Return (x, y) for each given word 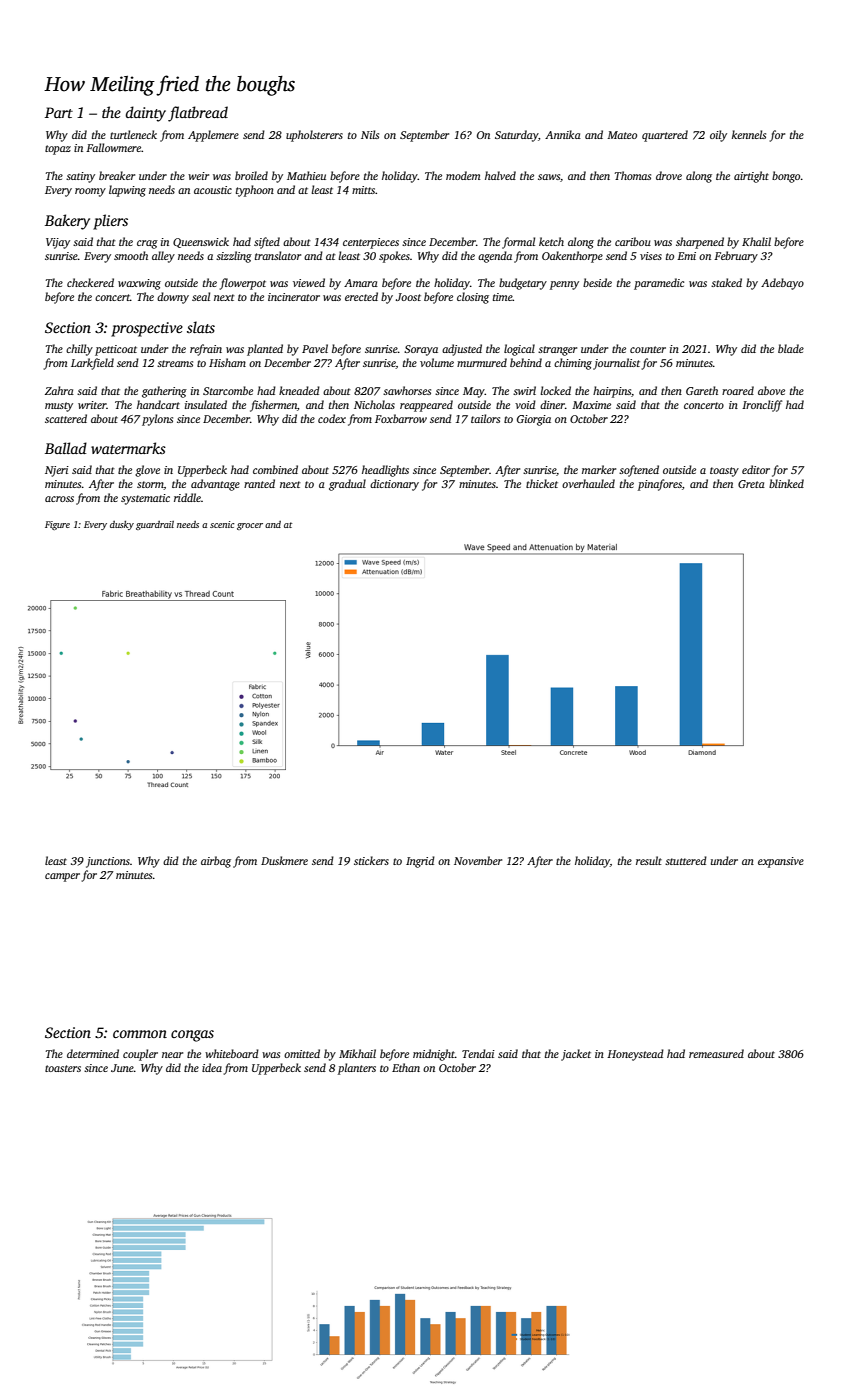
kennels (749, 134)
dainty (146, 114)
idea (212, 1067)
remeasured (716, 1053)
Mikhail (357, 1053)
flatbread (198, 114)
